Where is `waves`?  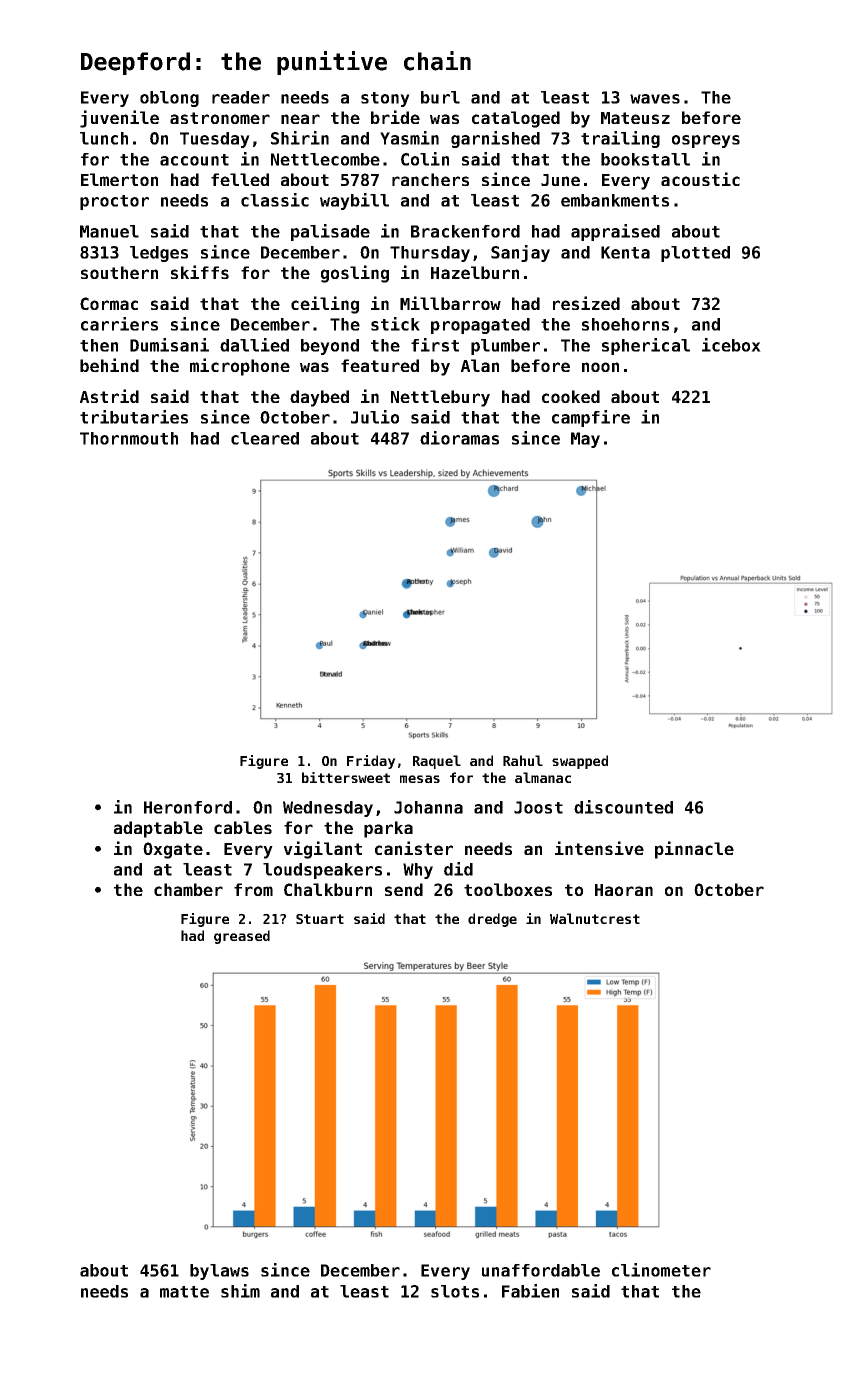
waves is located at coordinates (655, 99).
